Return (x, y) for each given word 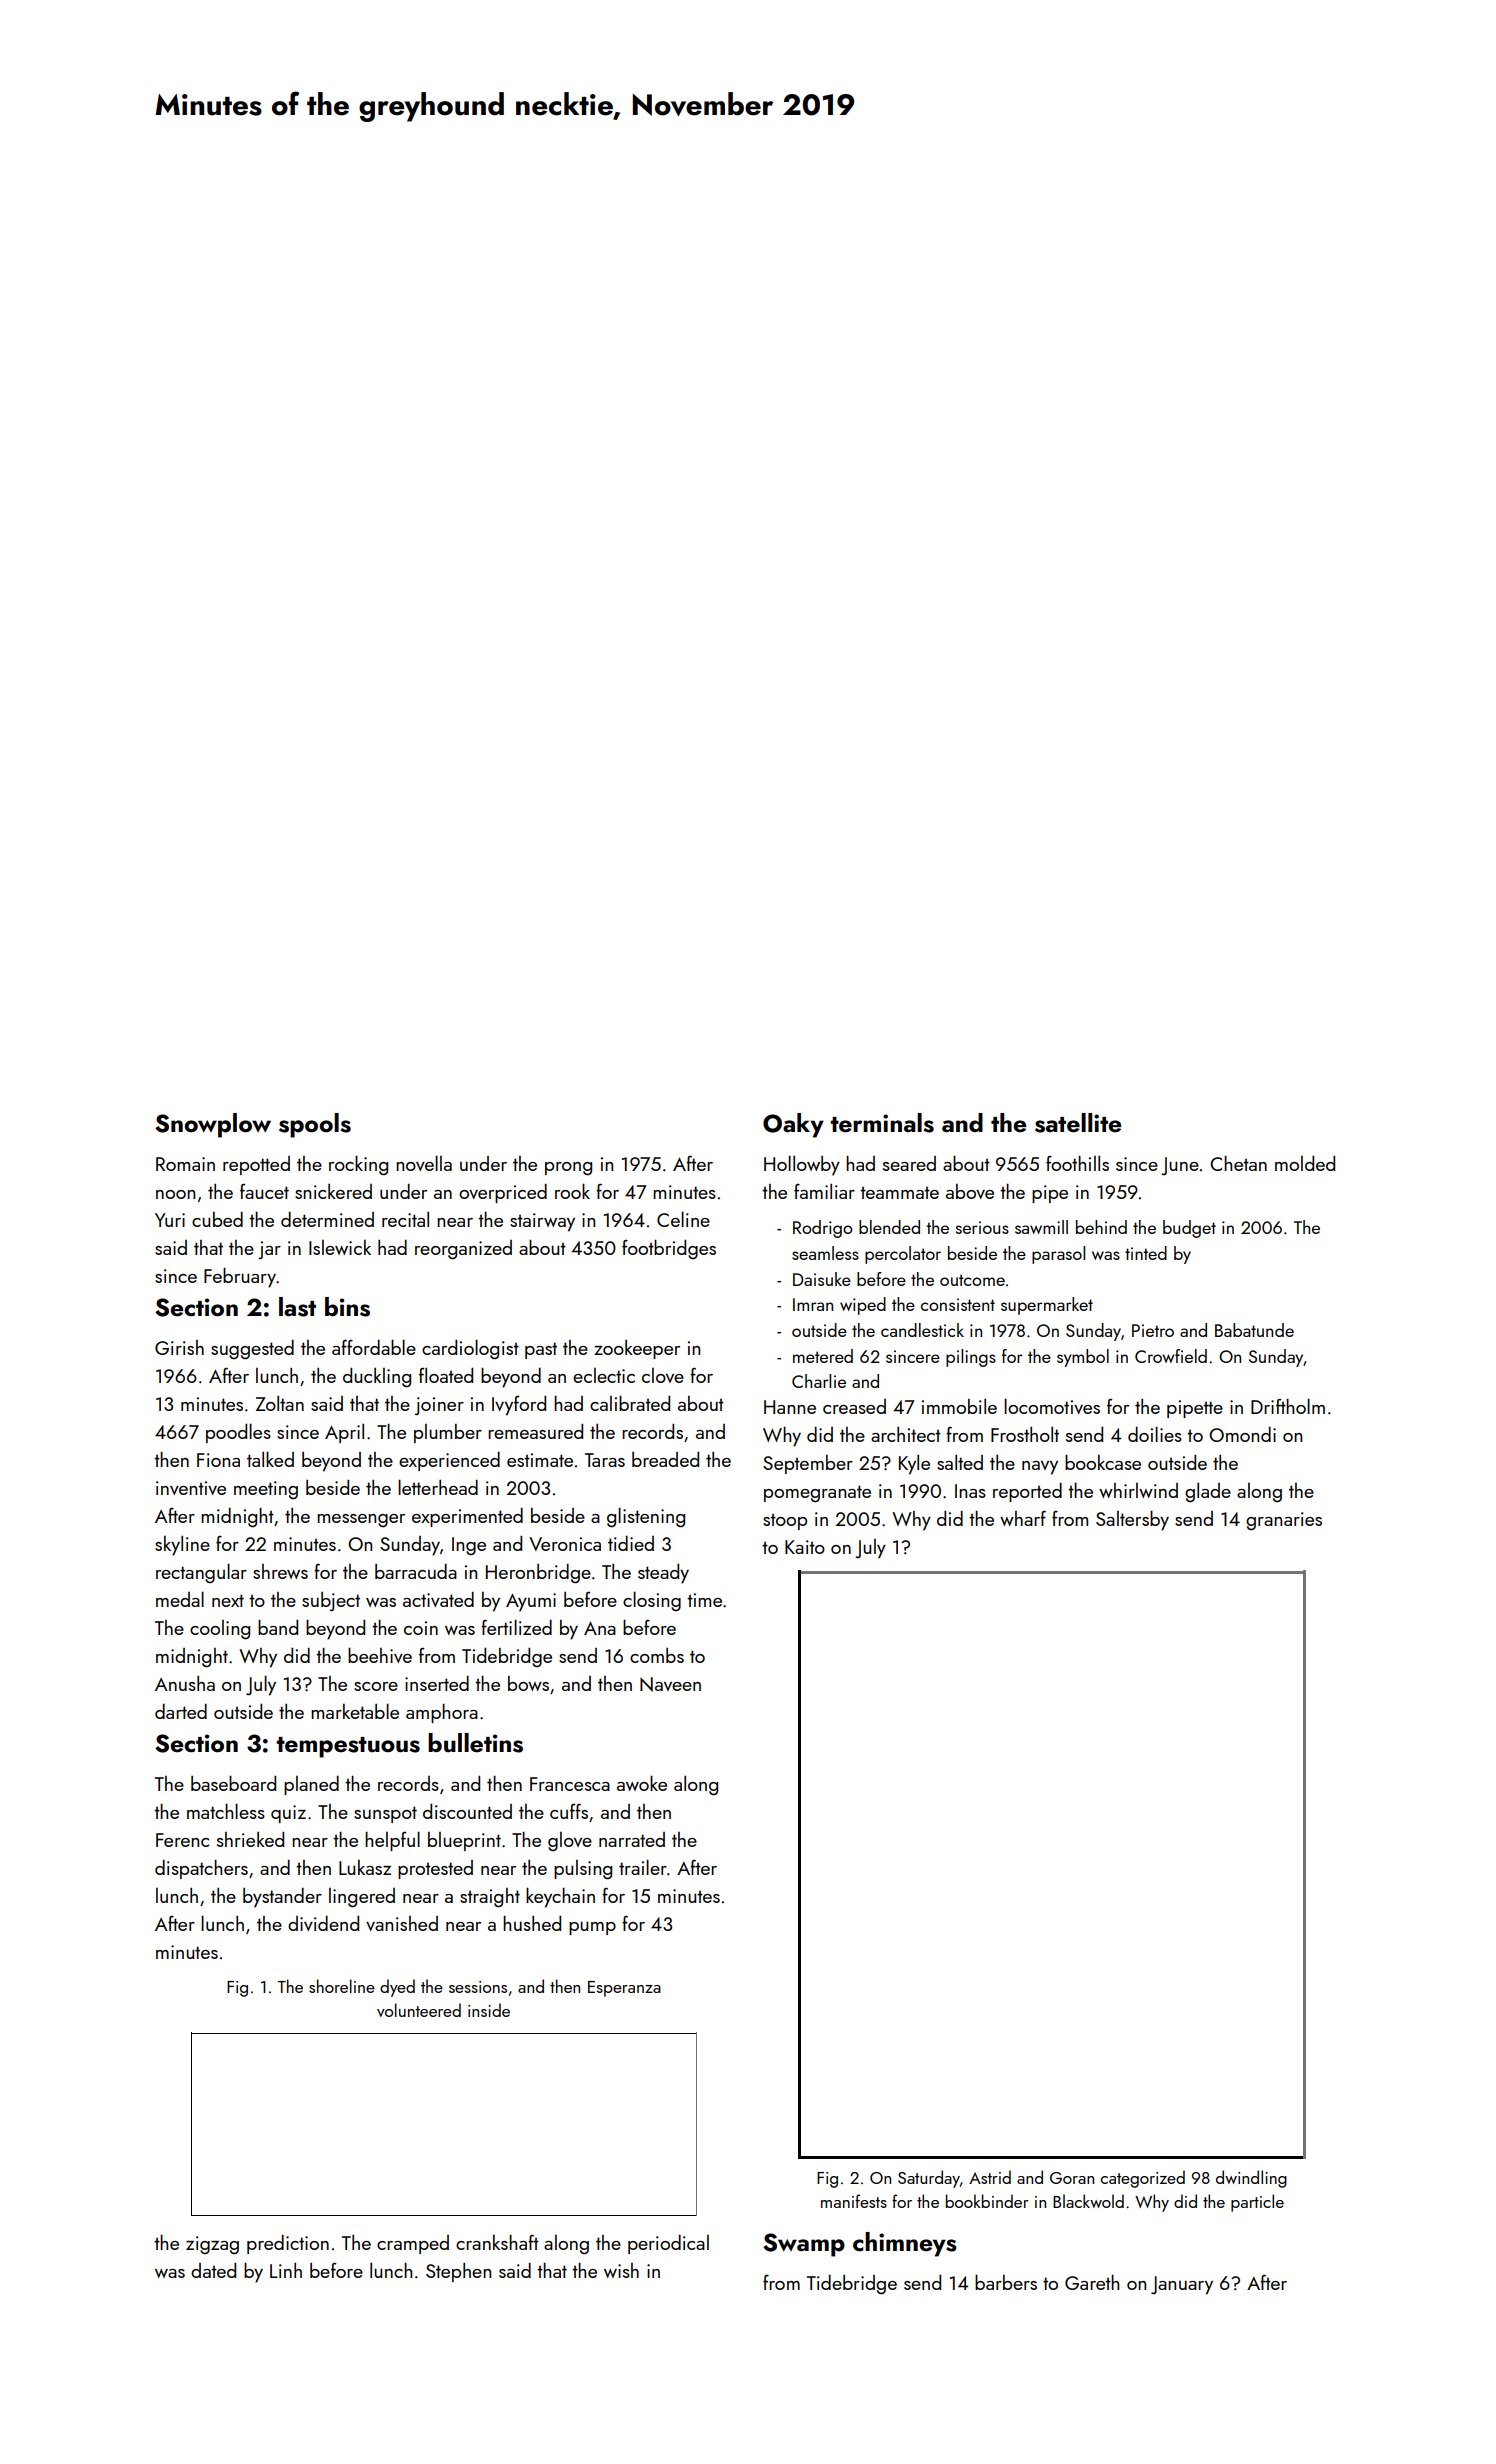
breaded (665, 1459)
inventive (191, 1488)
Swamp (804, 2245)
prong (568, 1169)
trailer (643, 1867)
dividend (323, 1923)
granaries (1284, 1521)
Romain (185, 1164)
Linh (286, 2270)
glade (1208, 1492)
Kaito (805, 1547)
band (278, 1627)
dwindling (1251, 2179)
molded (1305, 1163)
